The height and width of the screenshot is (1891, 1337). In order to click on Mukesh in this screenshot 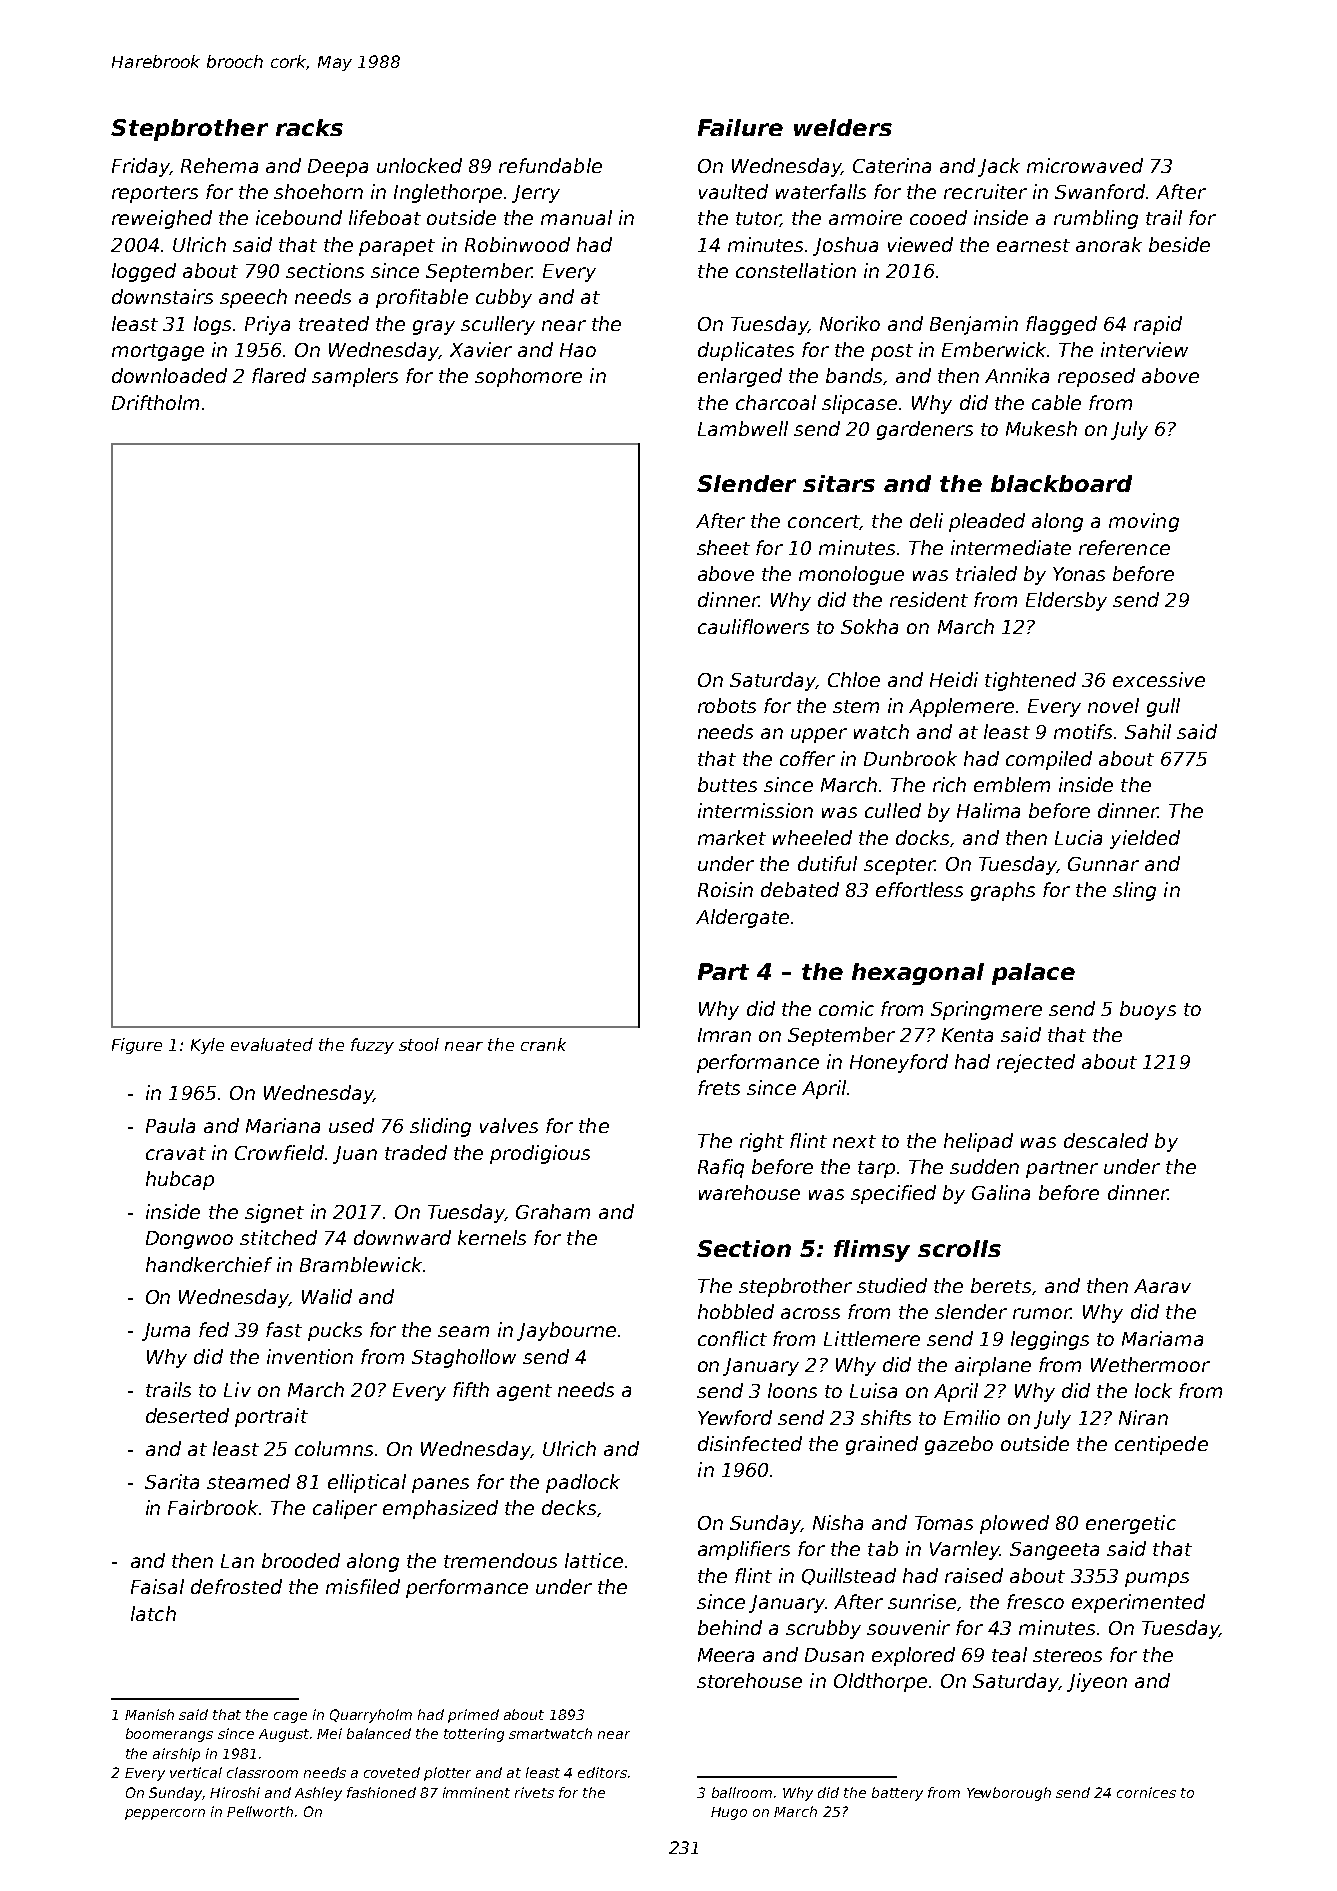, I will do `click(1041, 428)`.
